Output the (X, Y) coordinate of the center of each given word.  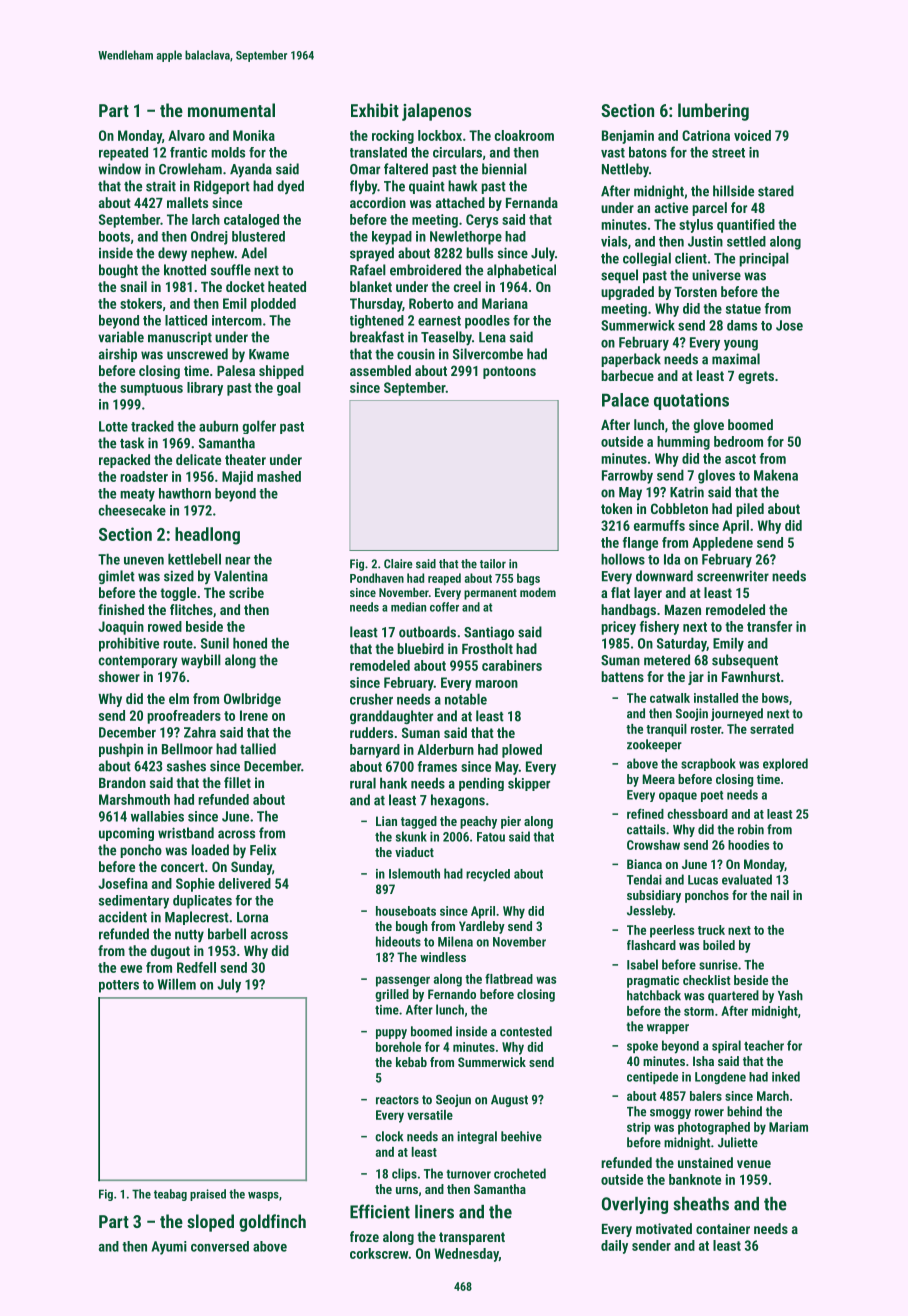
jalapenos (436, 112)
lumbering (713, 112)
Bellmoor (187, 749)
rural (363, 783)
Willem (176, 984)
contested (526, 1031)
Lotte (113, 426)
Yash (790, 995)
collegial (647, 259)
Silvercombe (488, 354)
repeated (123, 154)
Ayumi (169, 1248)
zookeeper (654, 745)
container (723, 1228)
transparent (472, 1238)
